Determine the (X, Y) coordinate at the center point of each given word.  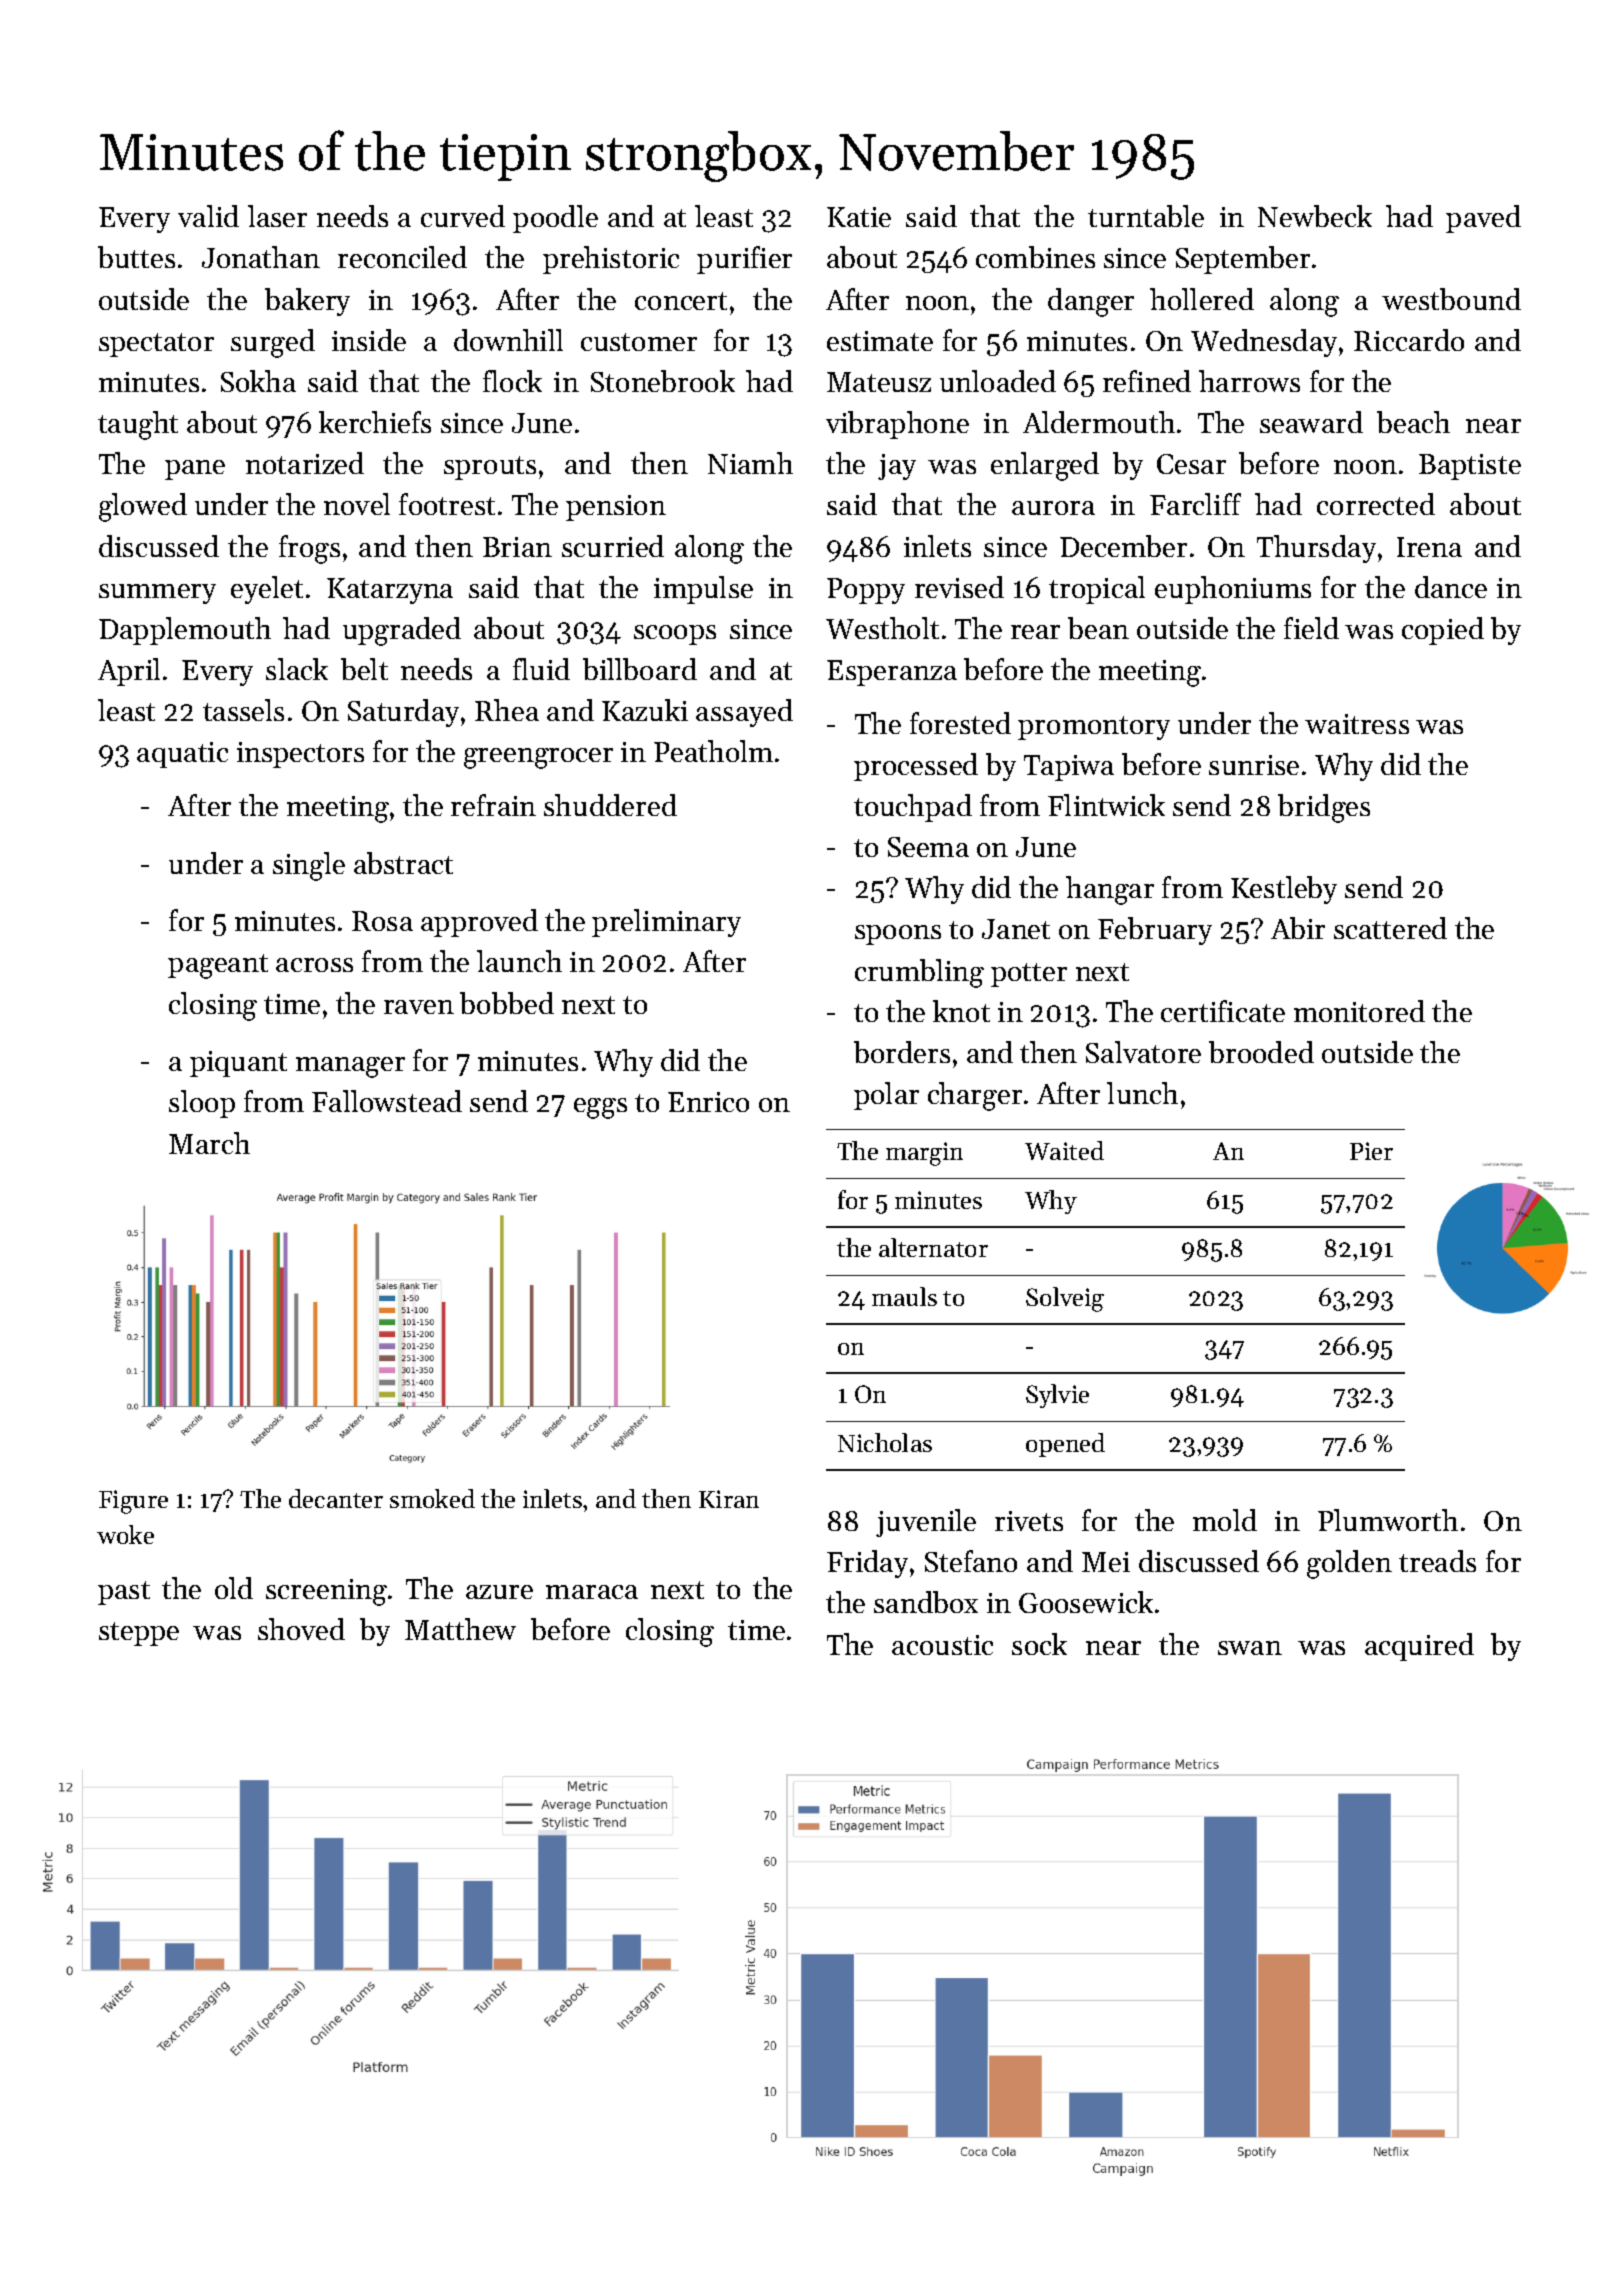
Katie (859, 217)
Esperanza (892, 673)
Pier (1371, 1151)
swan (1250, 1648)
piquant (238, 1064)
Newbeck (1315, 216)
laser (277, 216)
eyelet (267, 590)
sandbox (926, 1602)
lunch (1142, 1093)
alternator (933, 1247)
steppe (139, 1634)
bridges (1324, 808)
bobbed (507, 1003)
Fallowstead (387, 1101)
